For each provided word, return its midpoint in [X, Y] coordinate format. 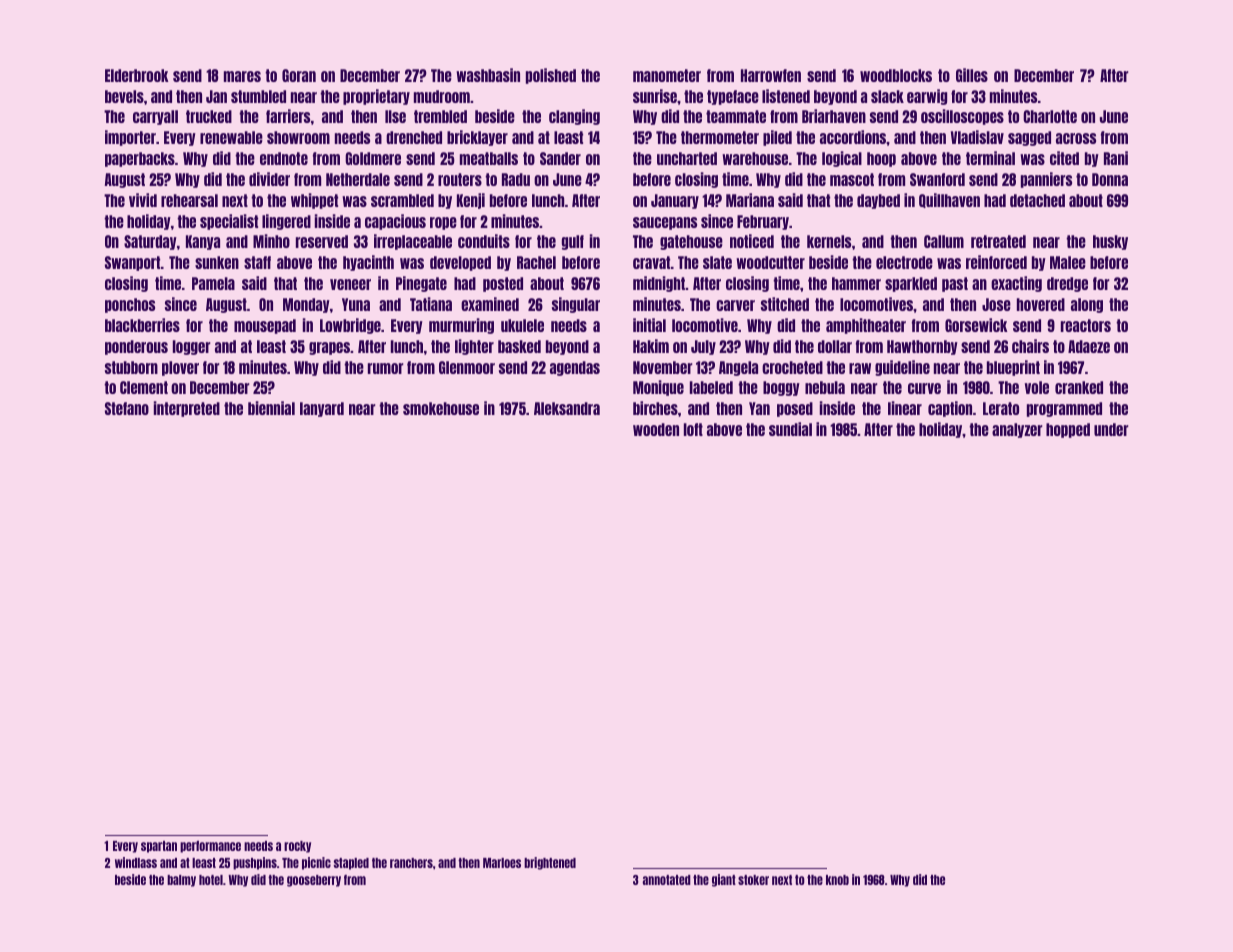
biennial [271, 408]
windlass [136, 862]
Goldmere [373, 158]
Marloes [502, 863]
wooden [656, 429]
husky [1110, 242]
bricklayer [477, 138]
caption [950, 409]
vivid [143, 200]
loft [693, 429]
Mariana [750, 200]
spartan [159, 847]
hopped [1068, 430]
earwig [927, 97]
